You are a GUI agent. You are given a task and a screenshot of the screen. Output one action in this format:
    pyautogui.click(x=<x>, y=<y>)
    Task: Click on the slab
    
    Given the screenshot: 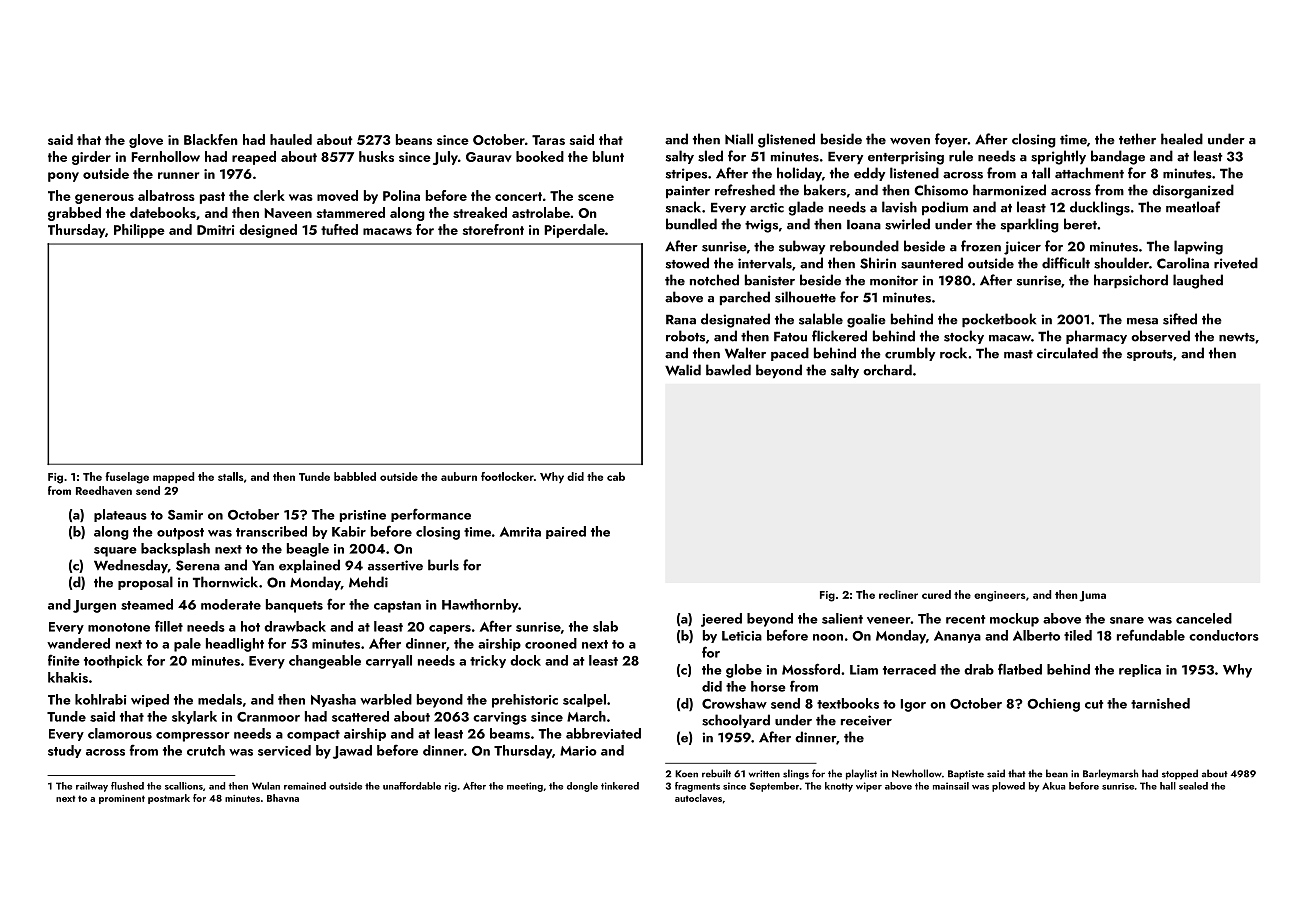 What is the action you would take?
    pyautogui.click(x=605, y=626)
